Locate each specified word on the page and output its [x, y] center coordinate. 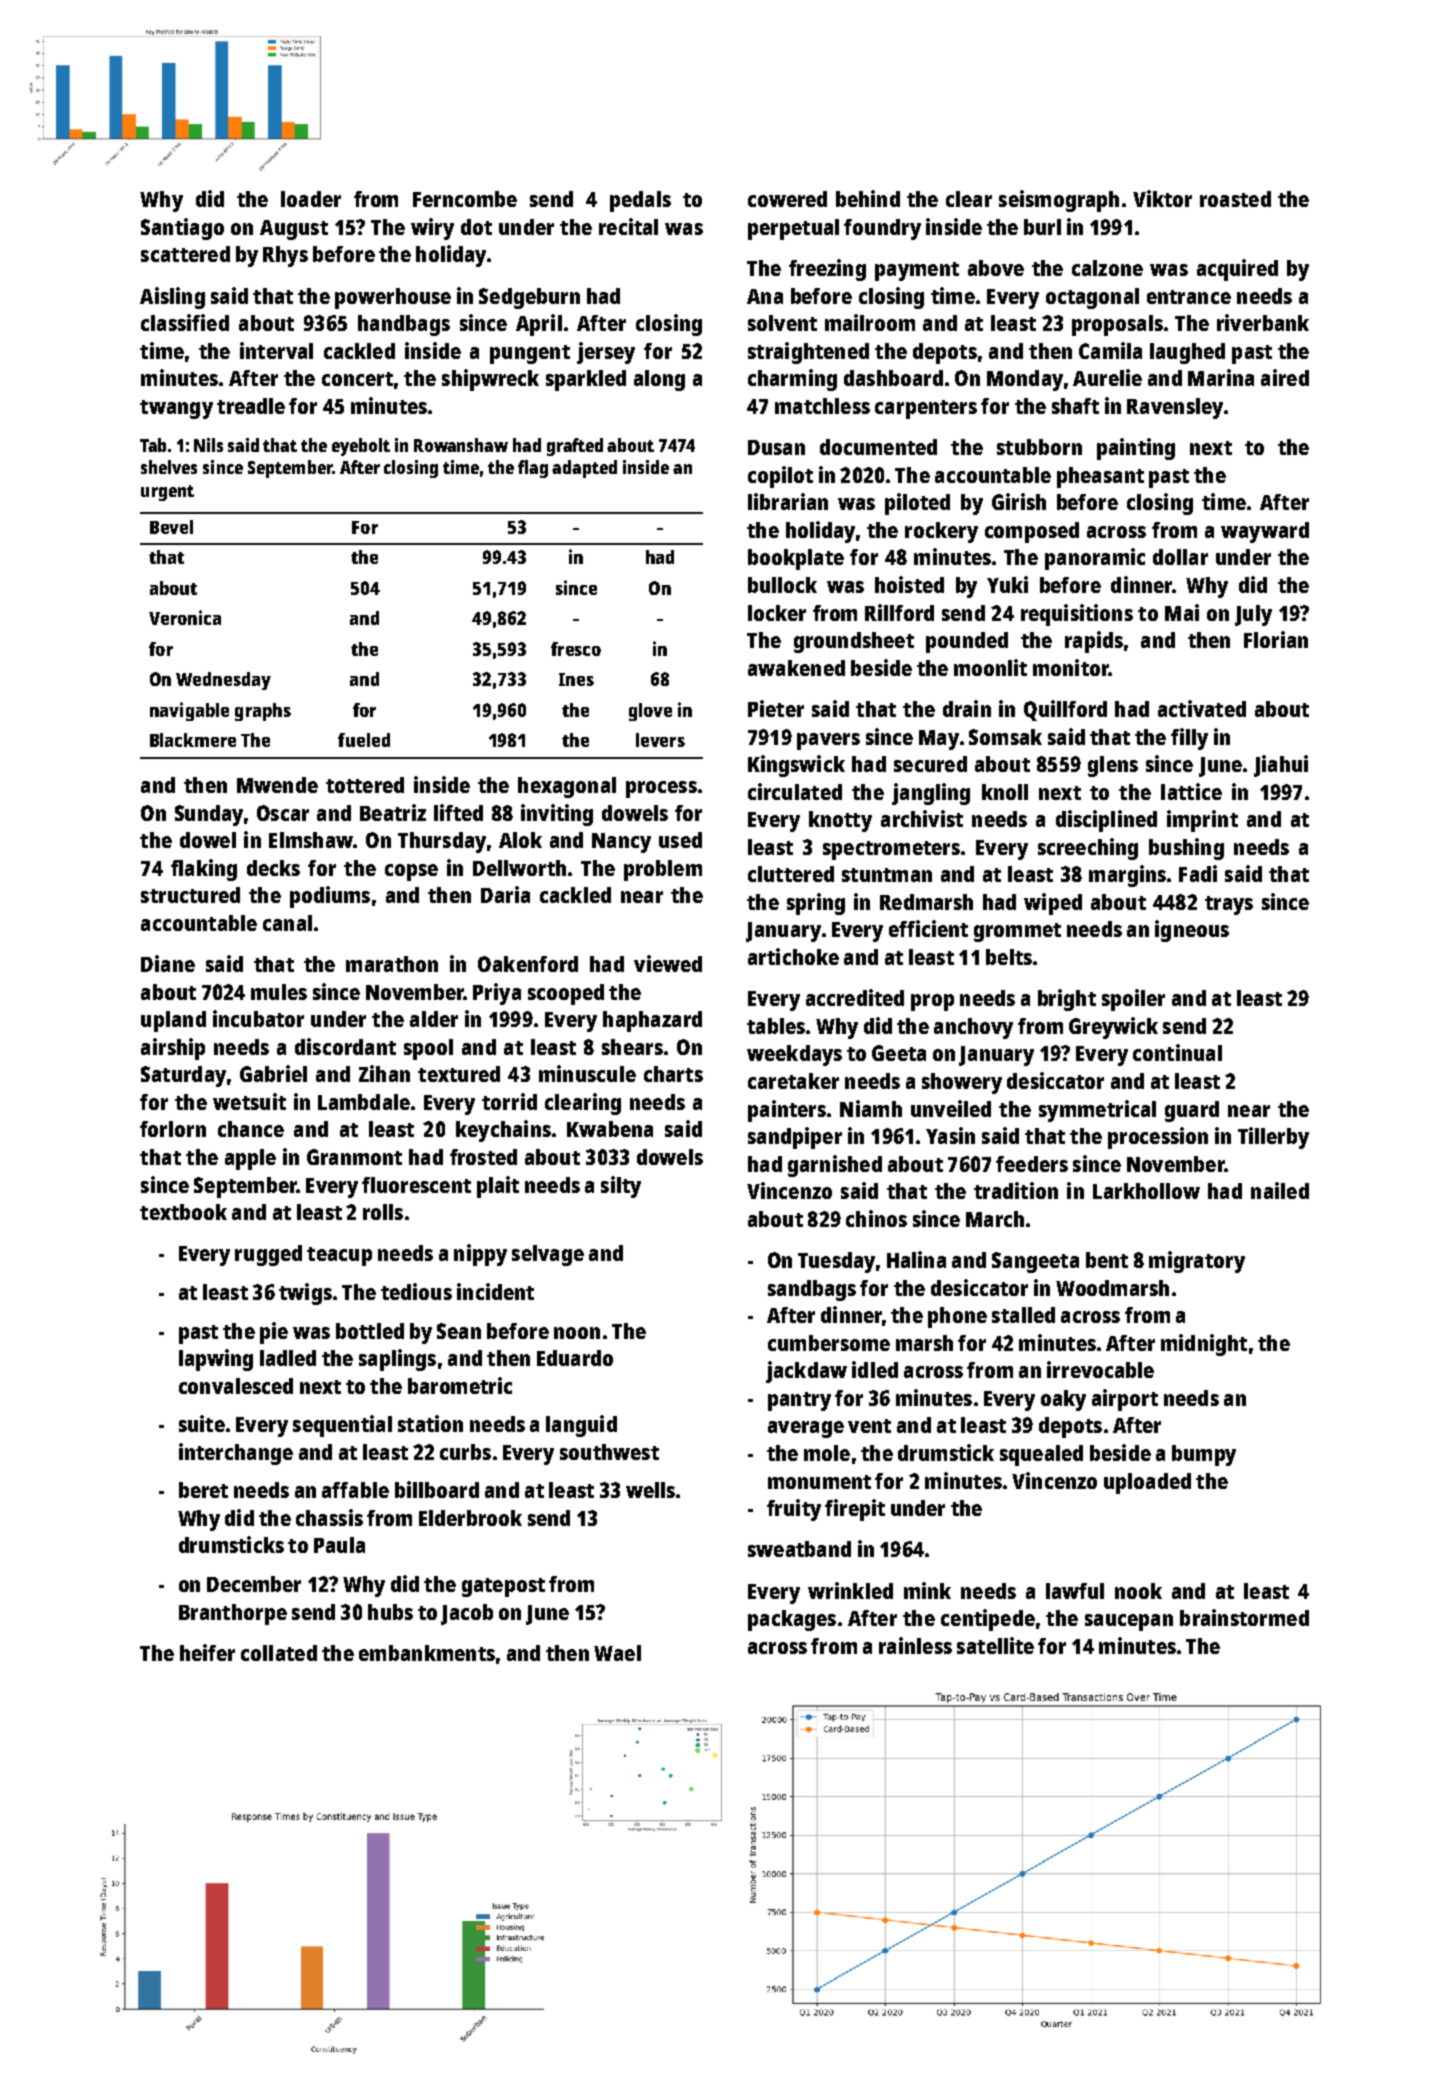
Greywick [1113, 1028]
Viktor [1162, 198]
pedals [640, 201]
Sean [459, 1331]
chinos [876, 1218]
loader [311, 199]
